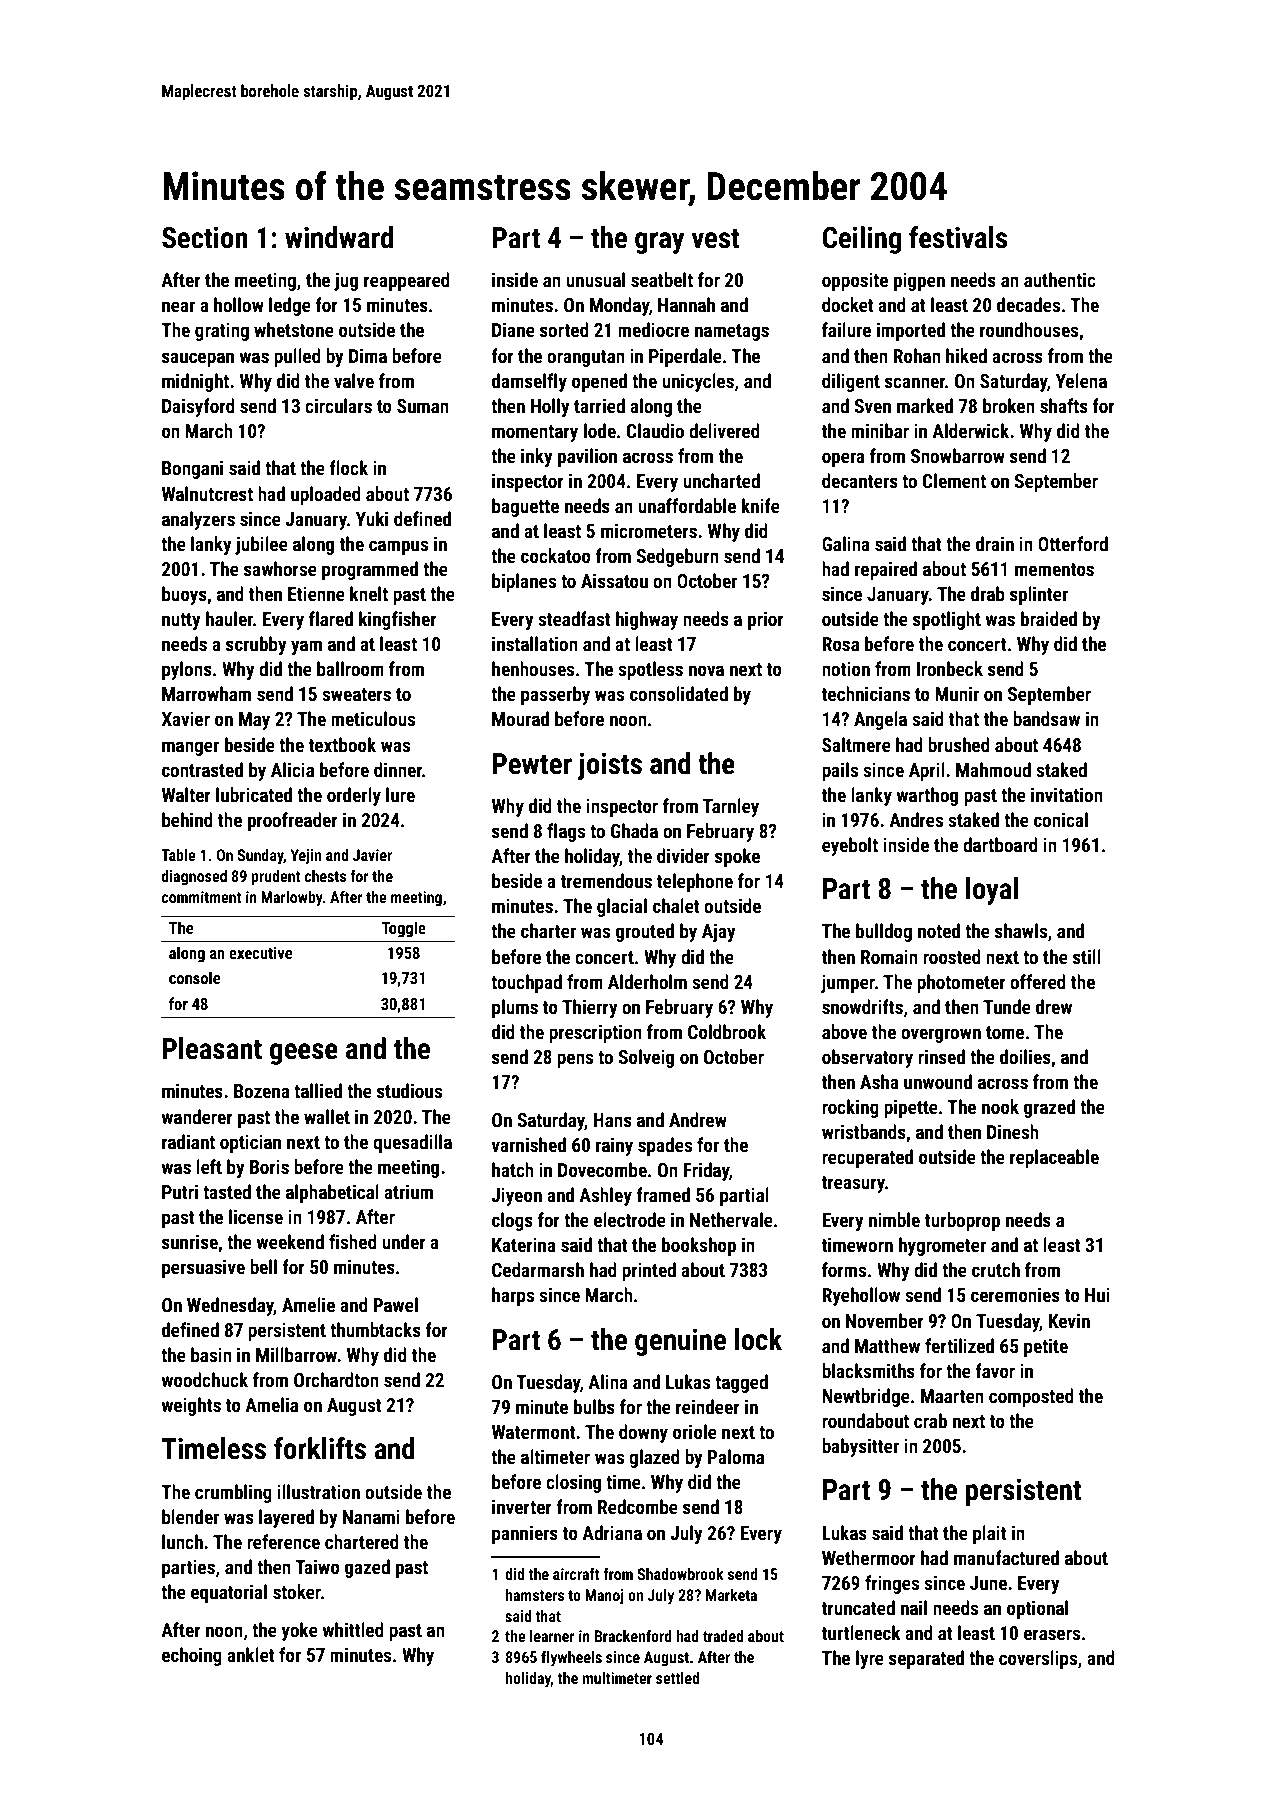 Image resolution: width=1277 pixels, height=1806 pixels. What do you see at coordinates (299, 1631) in the image?
I see `yoke` at bounding box center [299, 1631].
